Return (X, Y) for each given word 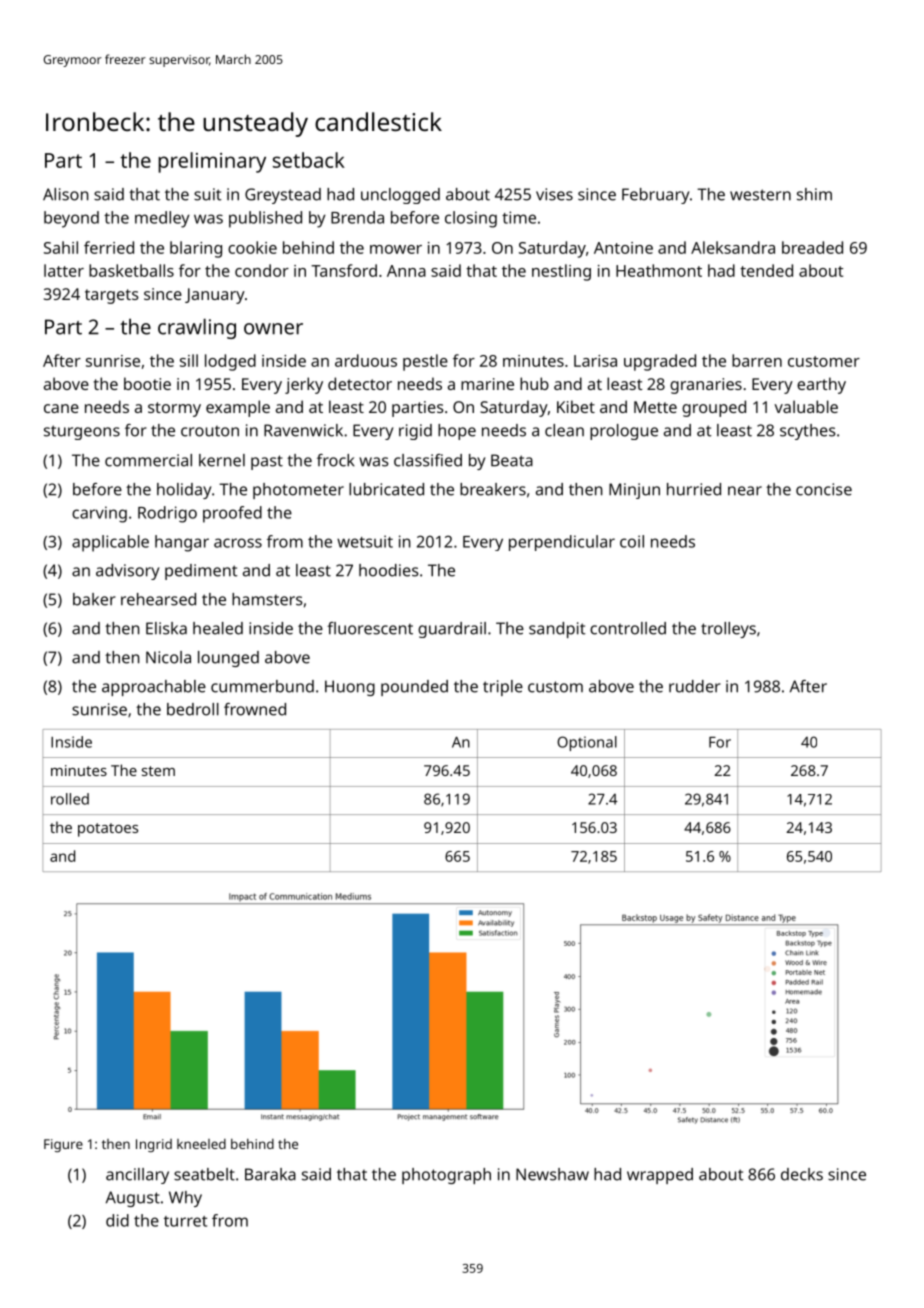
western (760, 195)
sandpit (557, 630)
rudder (695, 686)
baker (94, 599)
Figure (63, 1145)
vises (554, 194)
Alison (66, 194)
